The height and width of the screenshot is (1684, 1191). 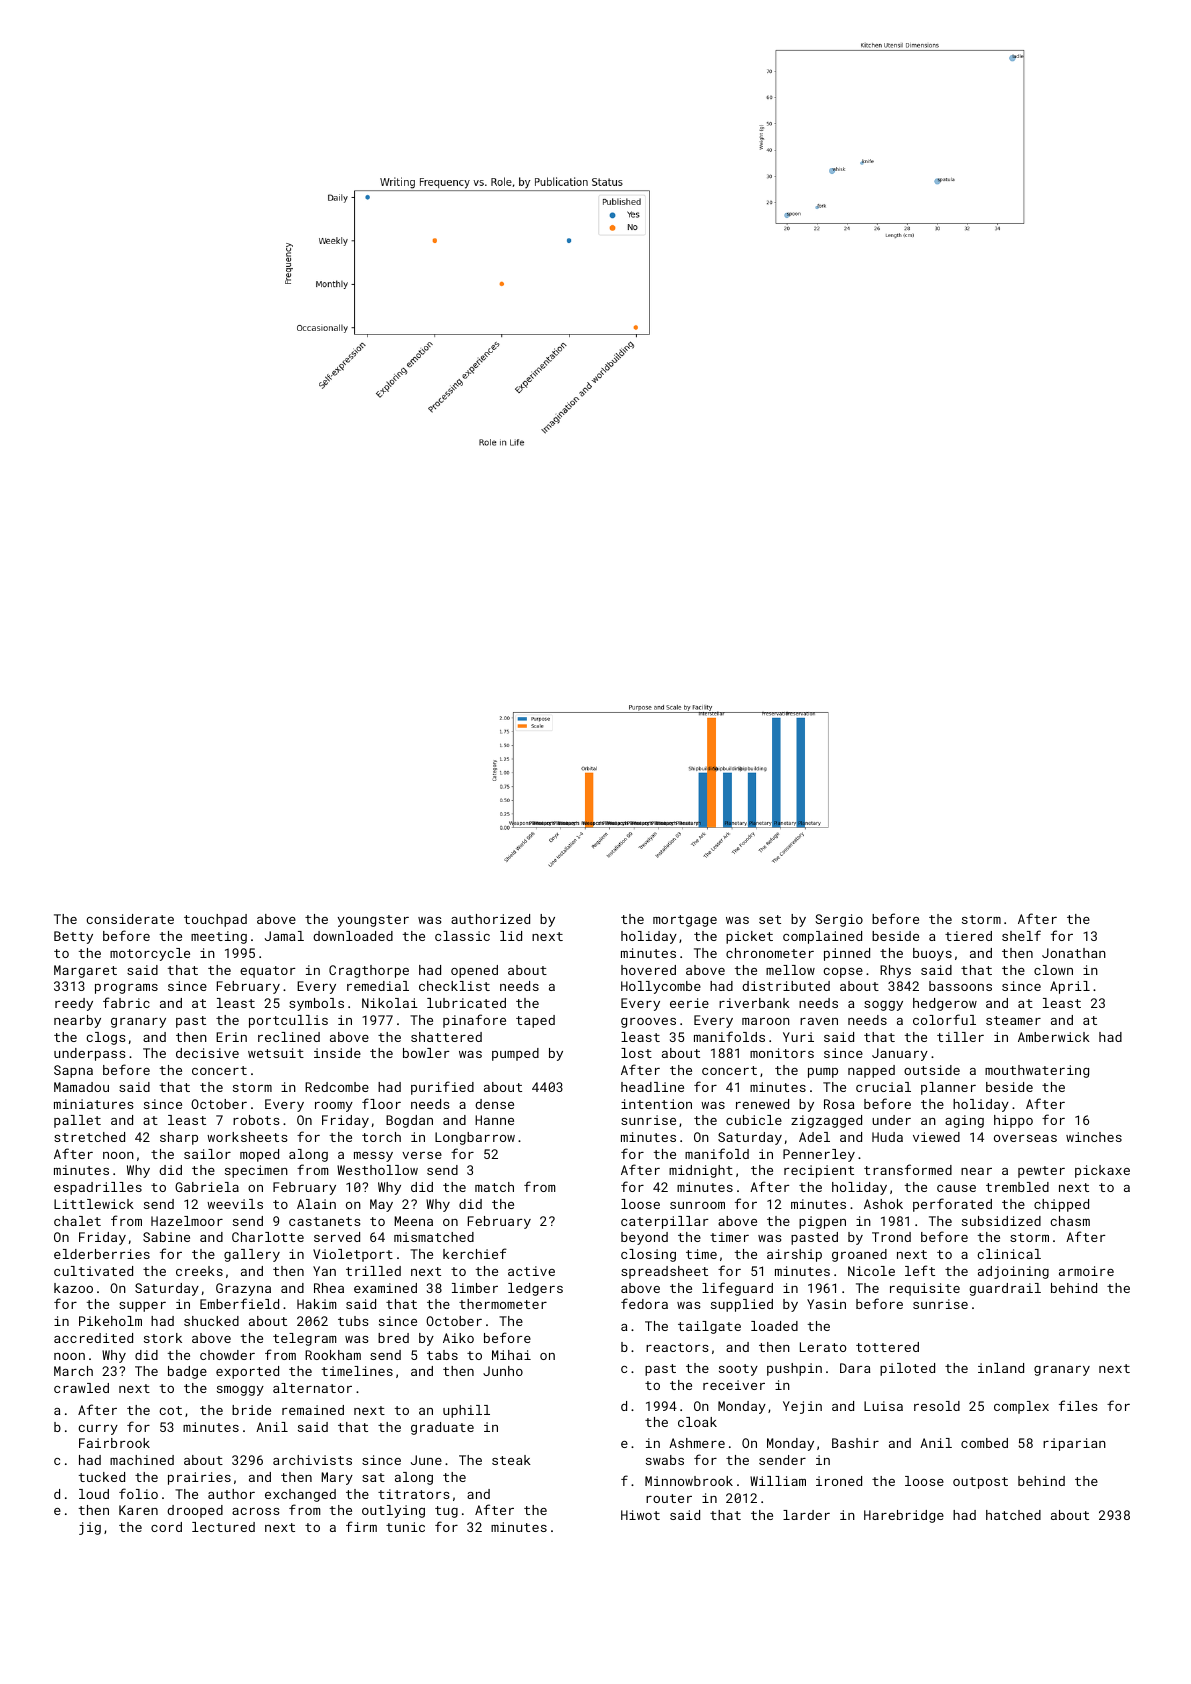 What do you see at coordinates (462, 936) in the screenshot?
I see `classic` at bounding box center [462, 936].
